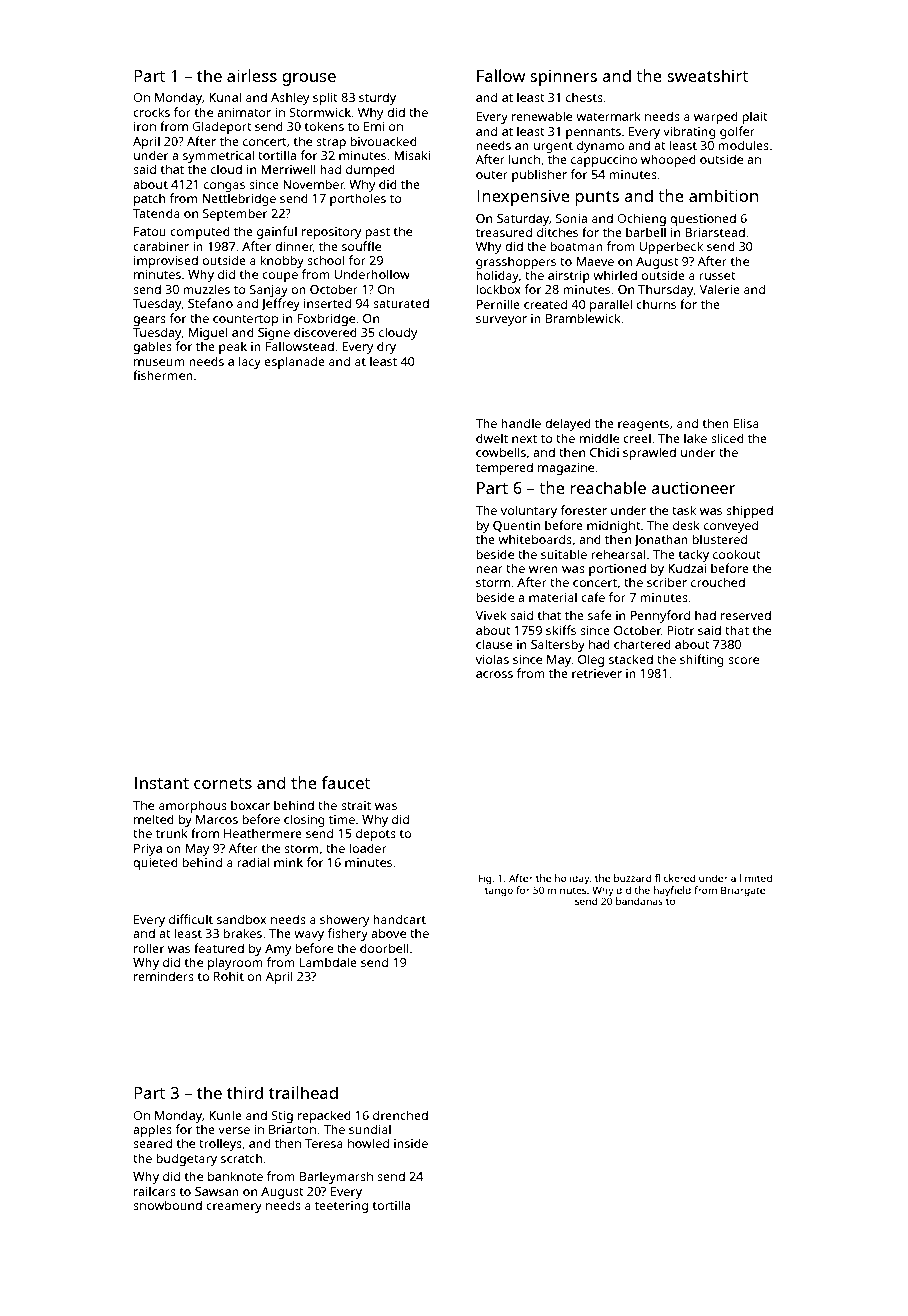 This page has width=908, height=1316. What do you see at coordinates (639, 901) in the page?
I see `bandanas` at bounding box center [639, 901].
